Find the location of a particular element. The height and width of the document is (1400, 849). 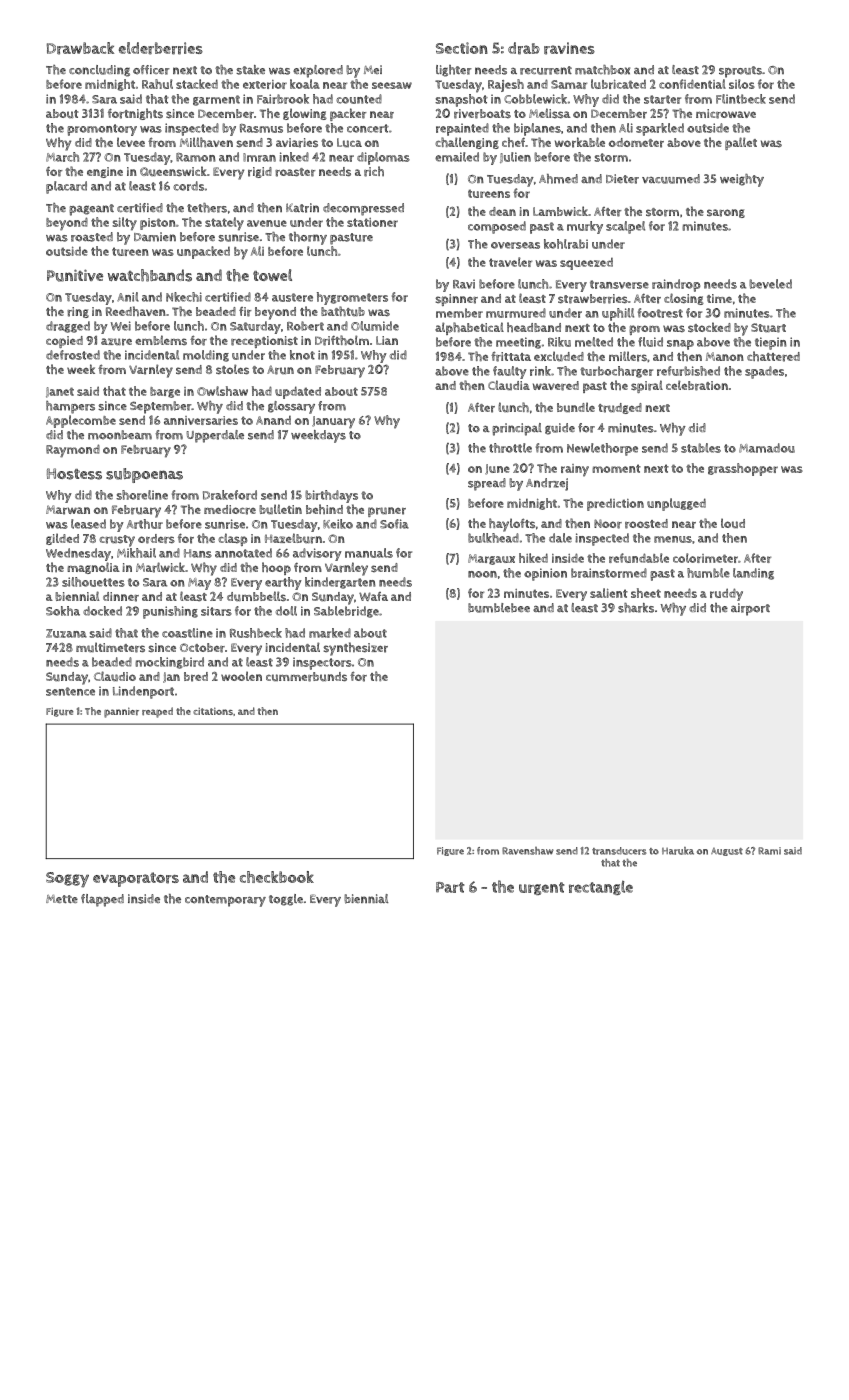

cummerbunds is located at coordinates (306, 677).
